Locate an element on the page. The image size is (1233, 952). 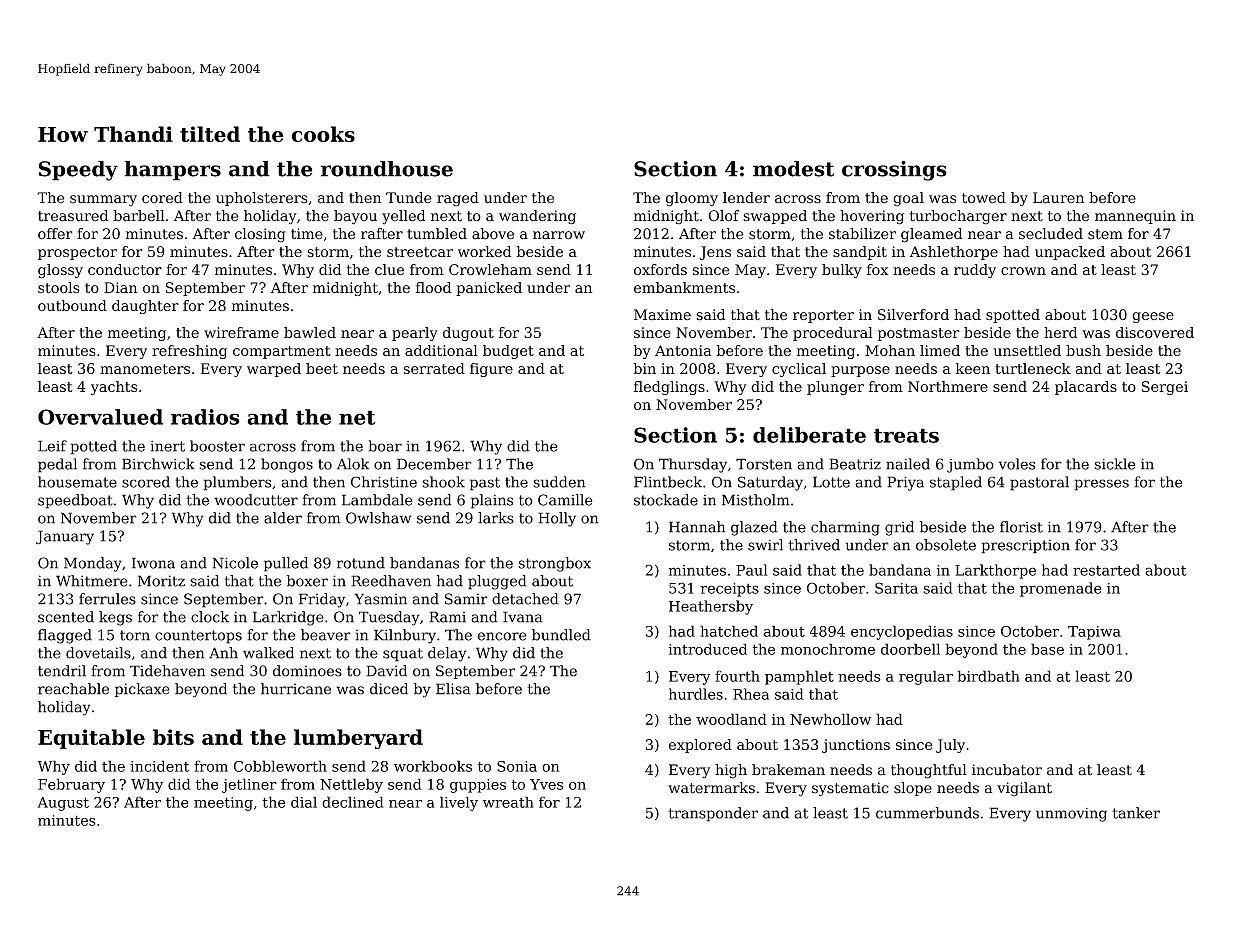
tanker is located at coordinates (1136, 813).
